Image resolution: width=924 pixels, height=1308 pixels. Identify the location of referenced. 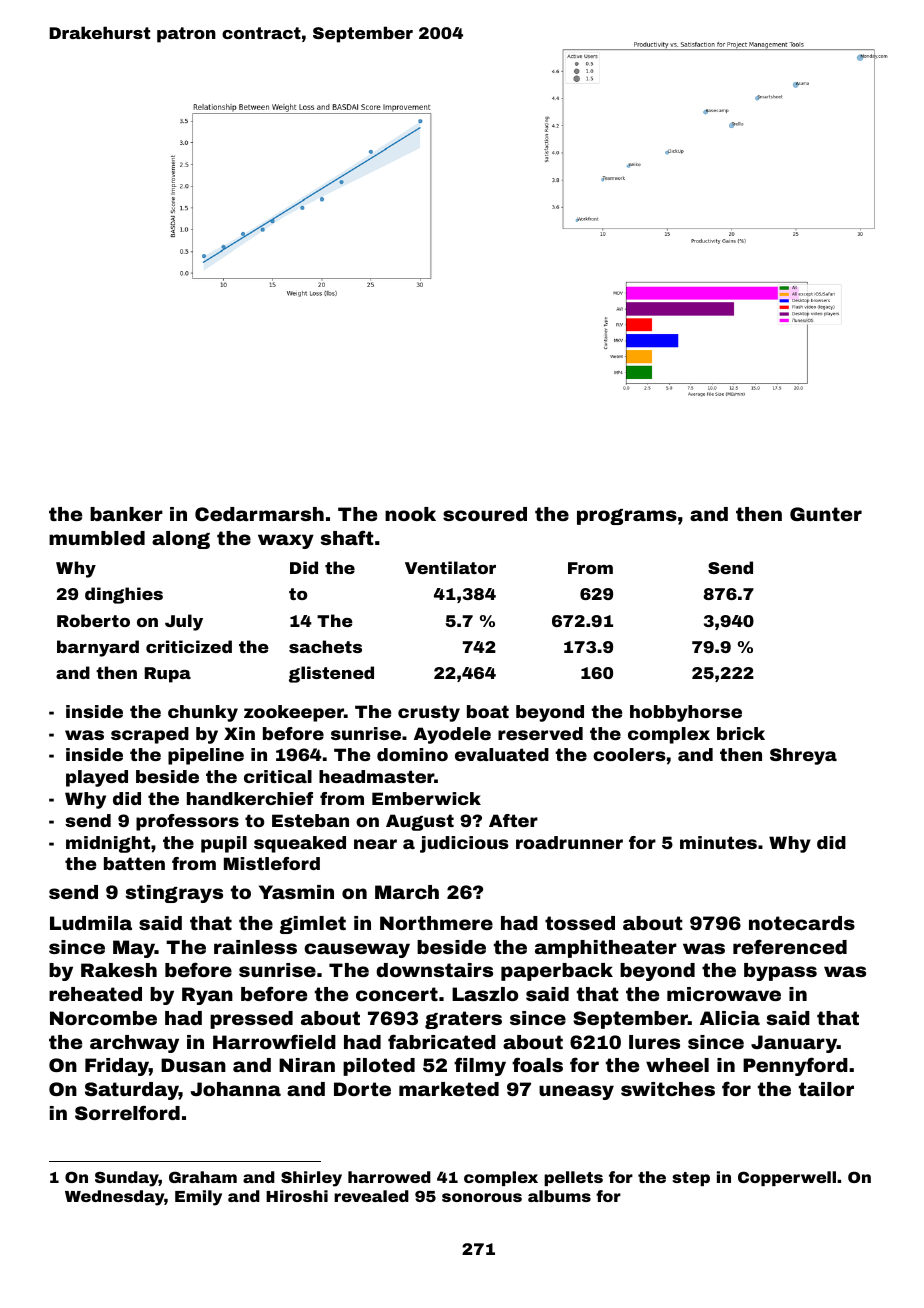
(790, 946).
